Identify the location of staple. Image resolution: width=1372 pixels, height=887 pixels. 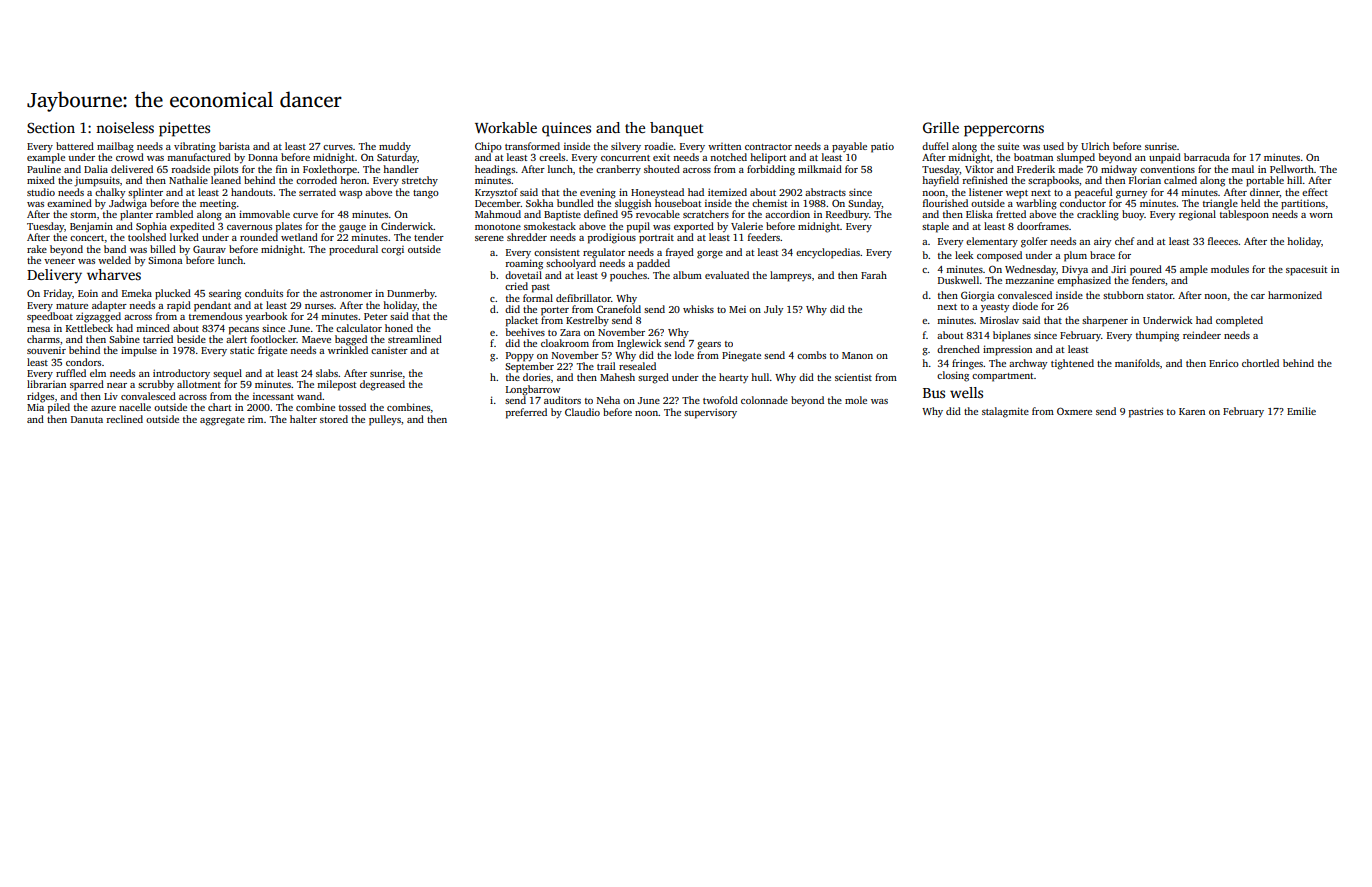
(935, 227).
